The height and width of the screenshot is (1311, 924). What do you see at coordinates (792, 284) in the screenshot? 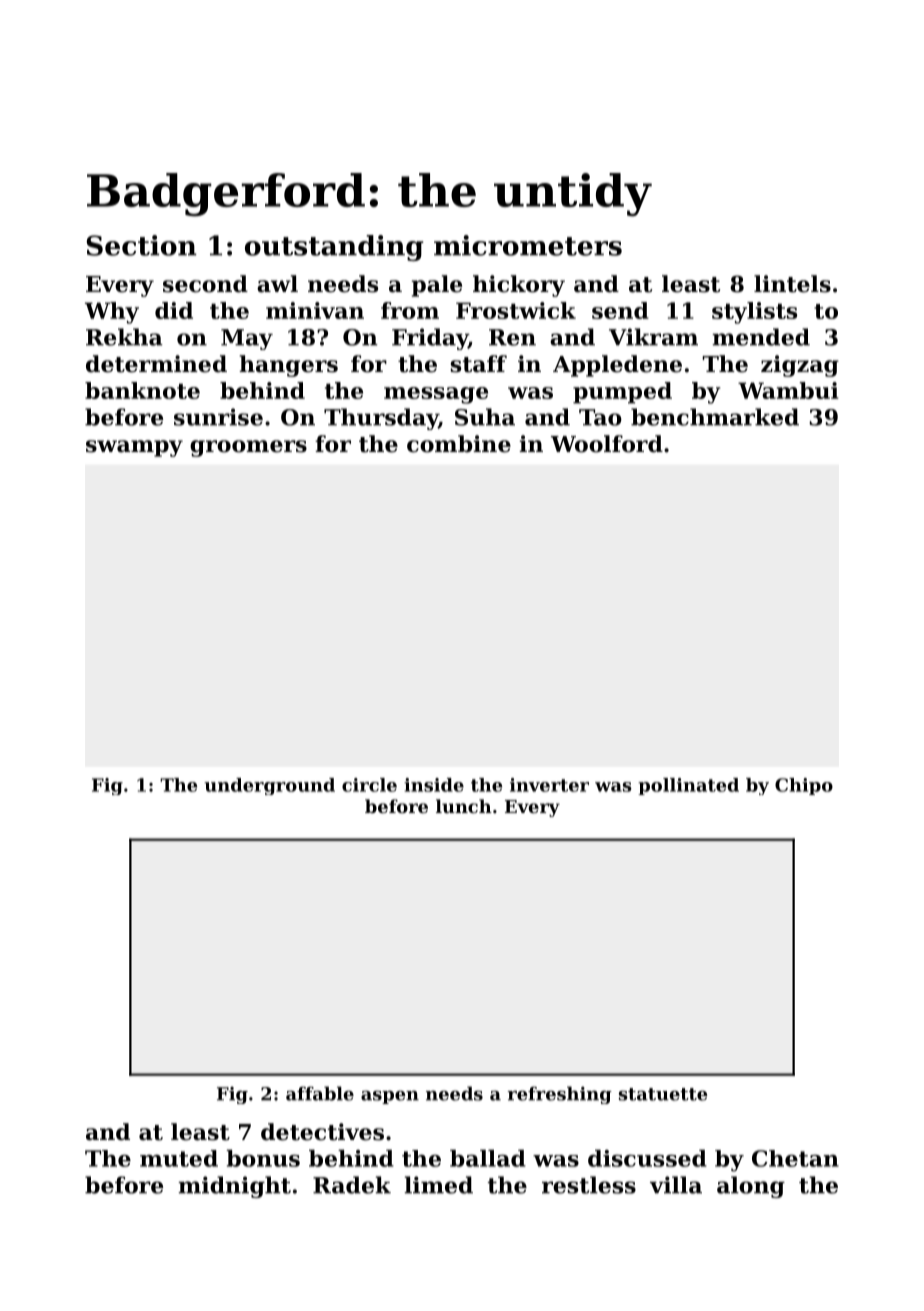
I see `lintels` at bounding box center [792, 284].
